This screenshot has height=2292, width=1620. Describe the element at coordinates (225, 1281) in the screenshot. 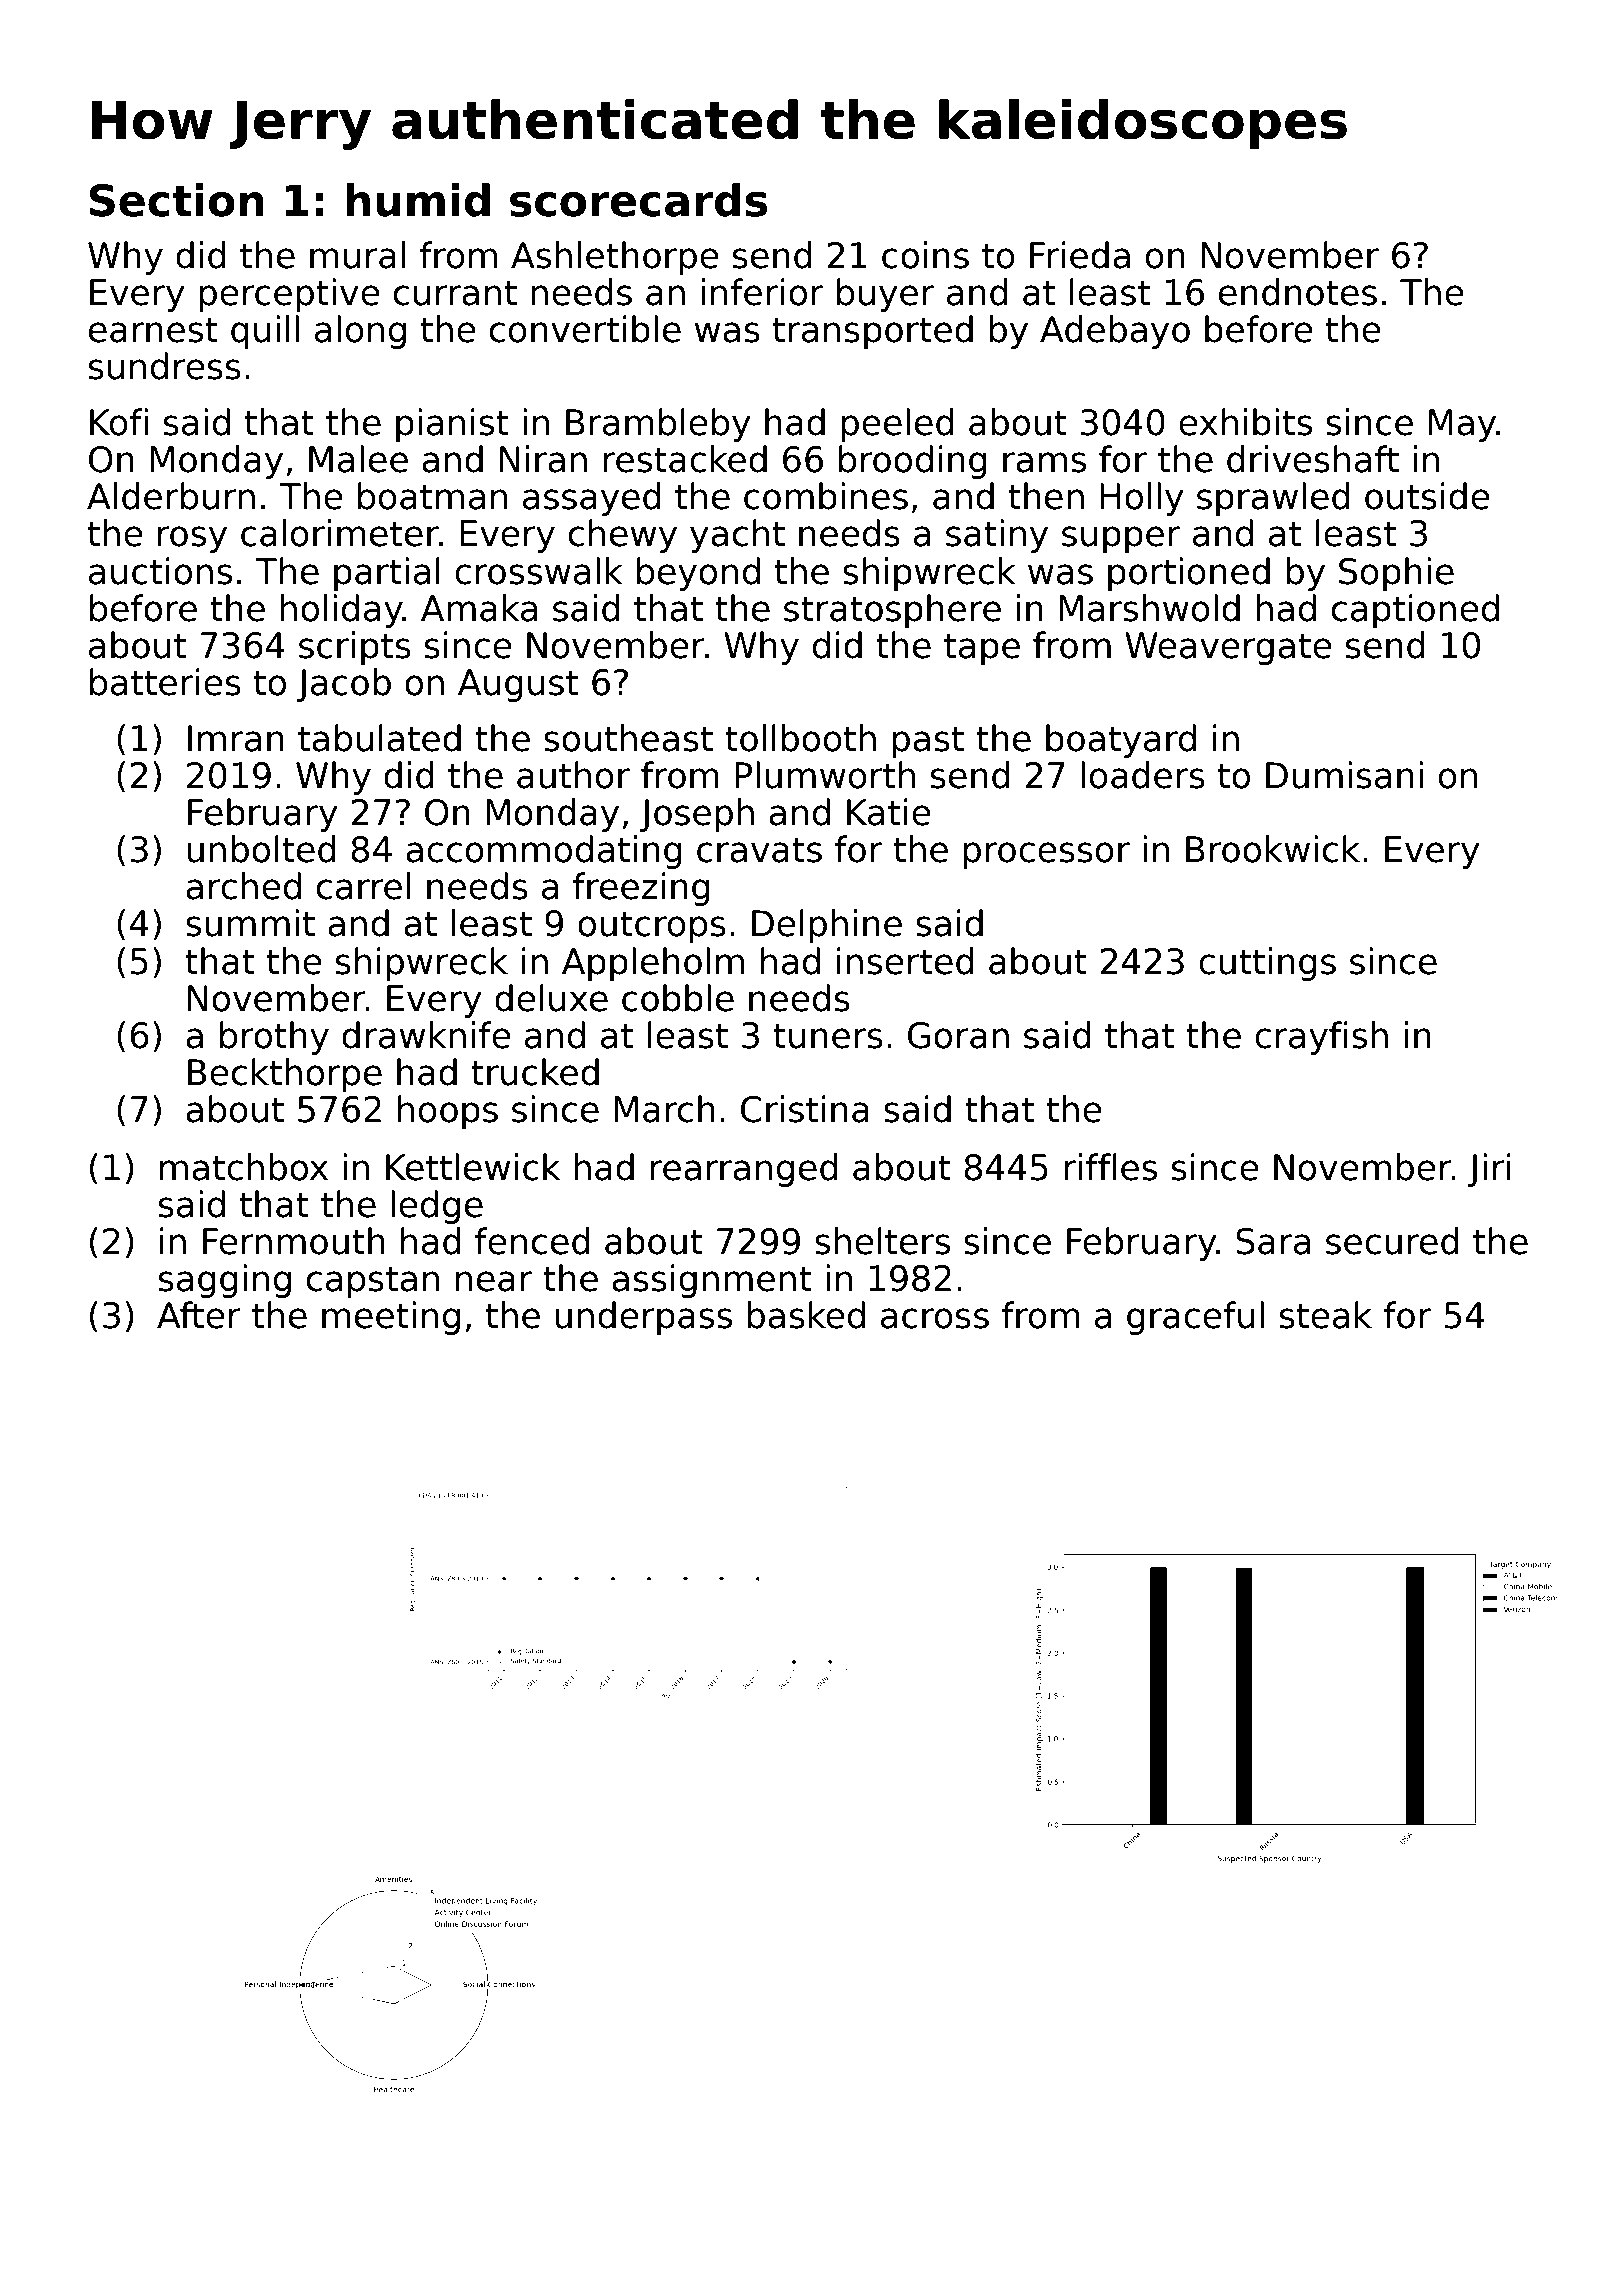

I see `sagging` at that location.
